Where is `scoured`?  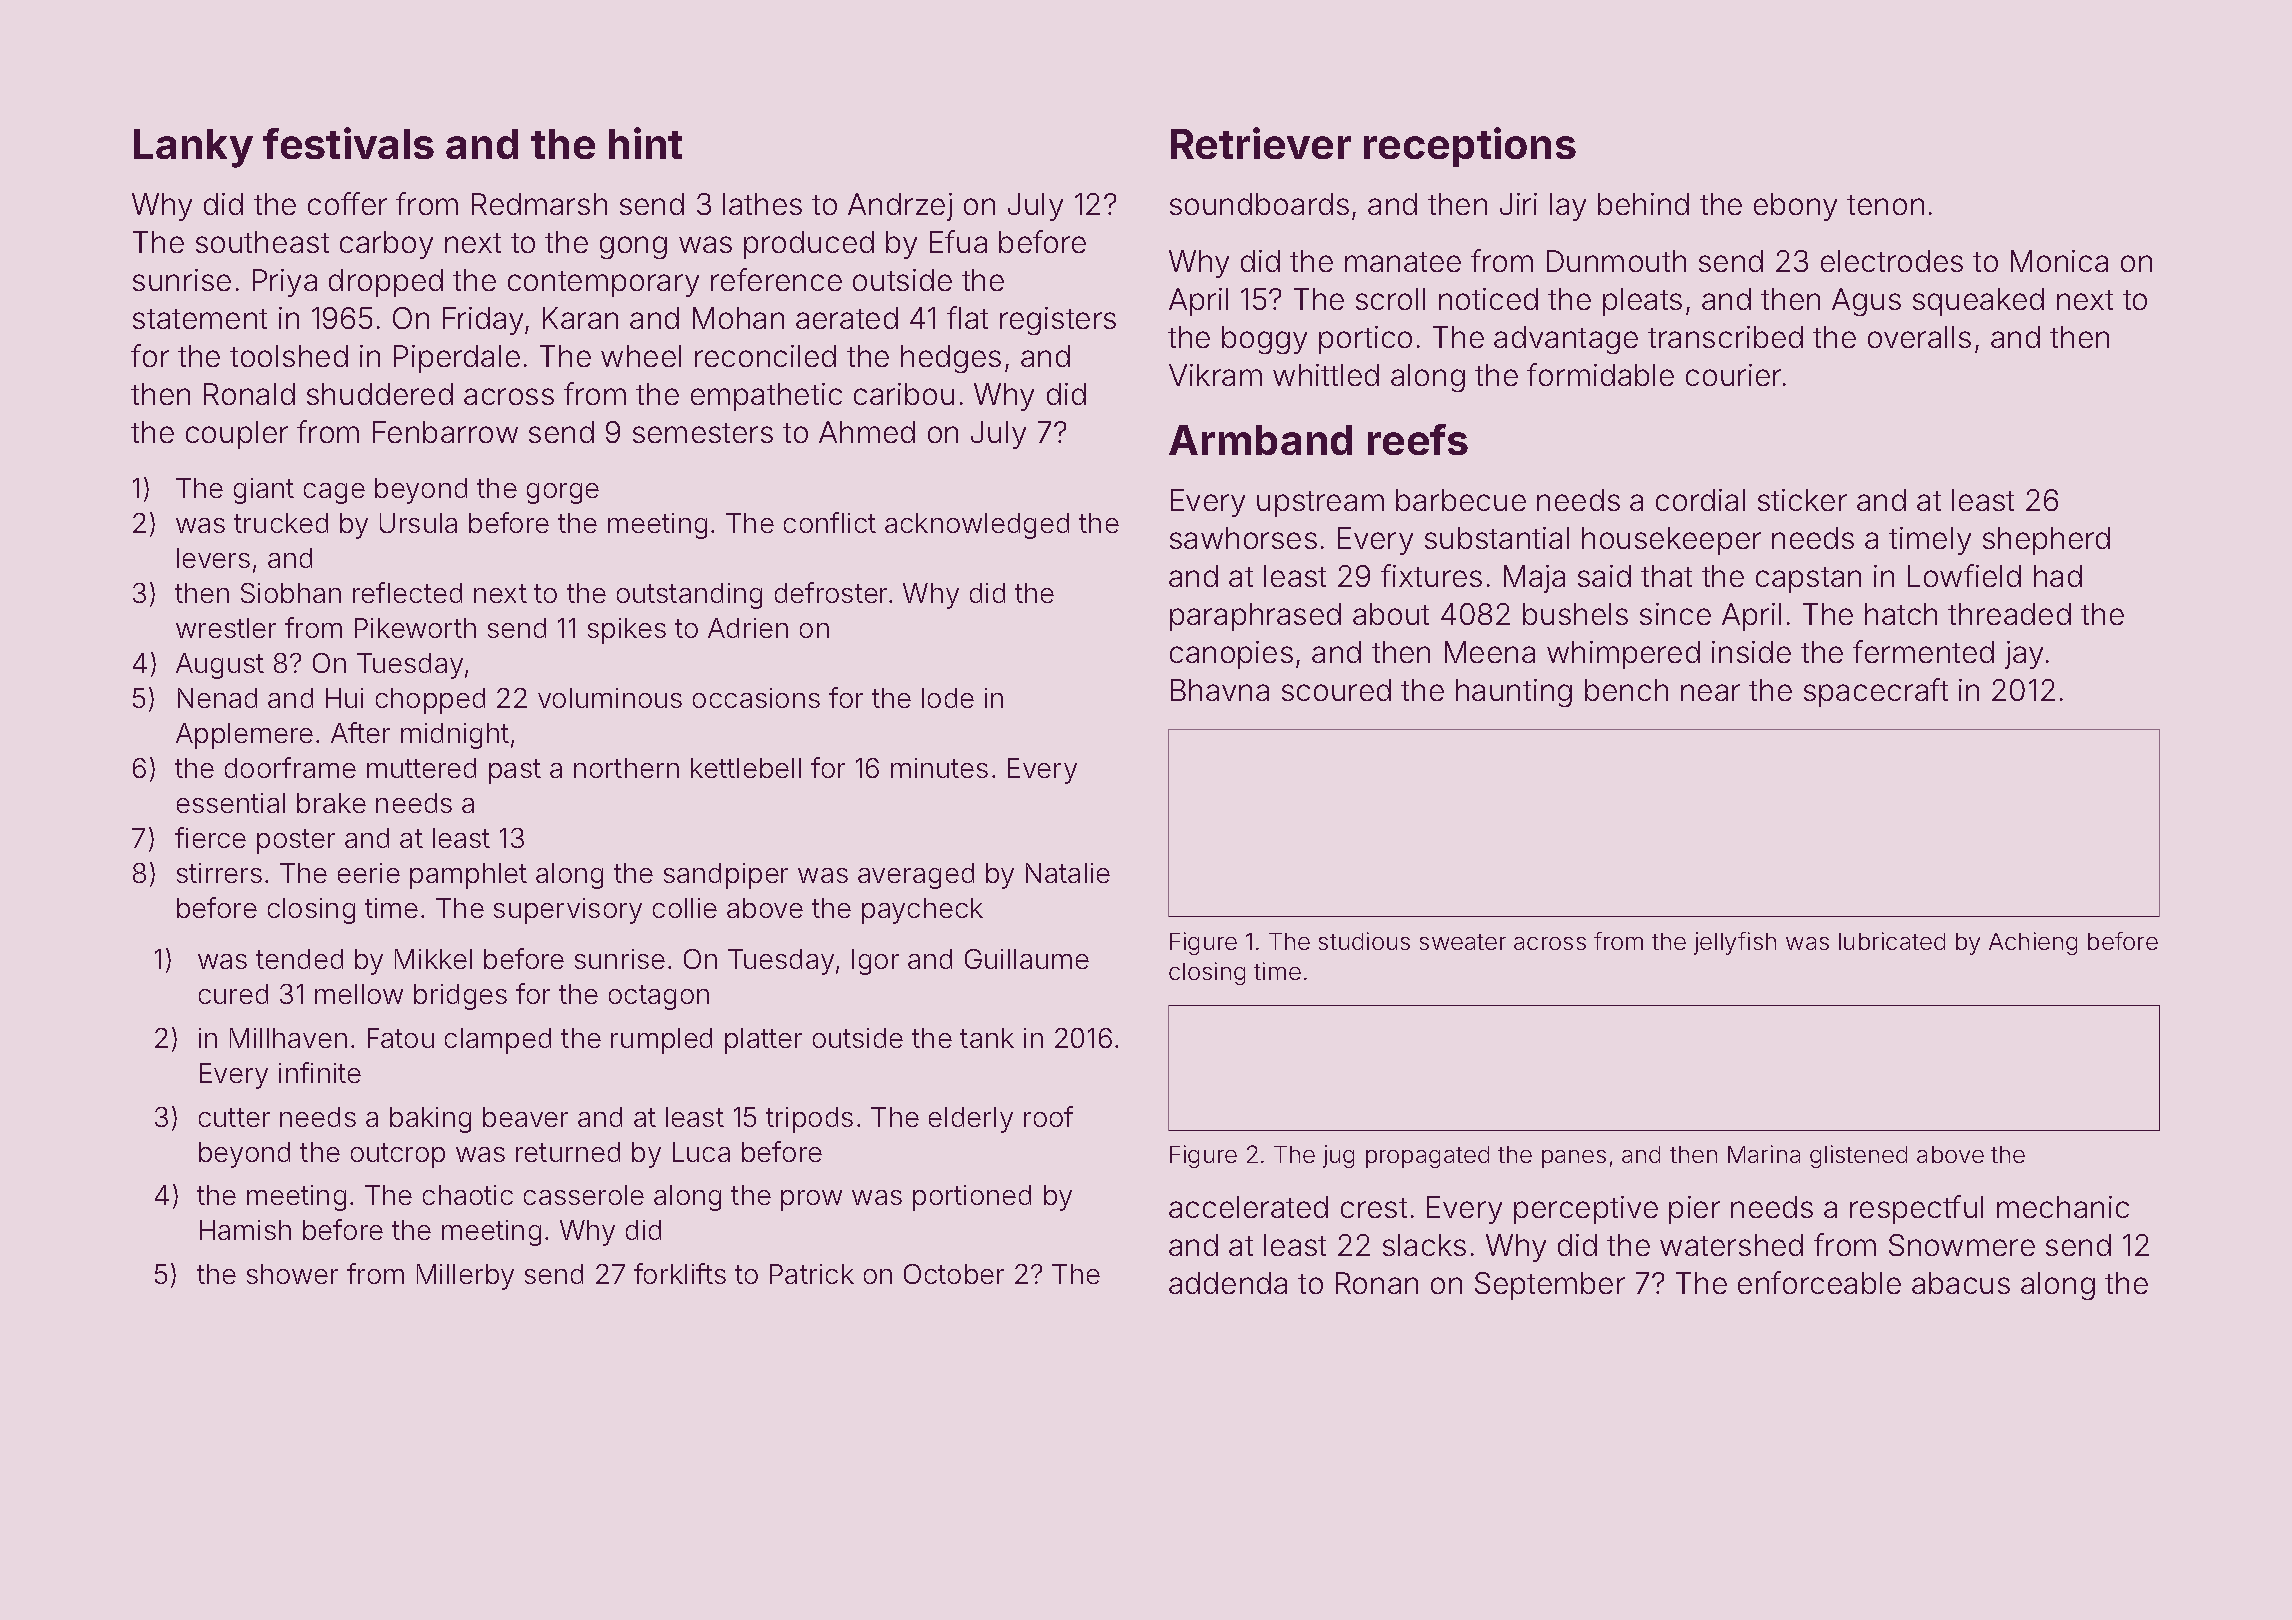 scoured is located at coordinates (1336, 690).
